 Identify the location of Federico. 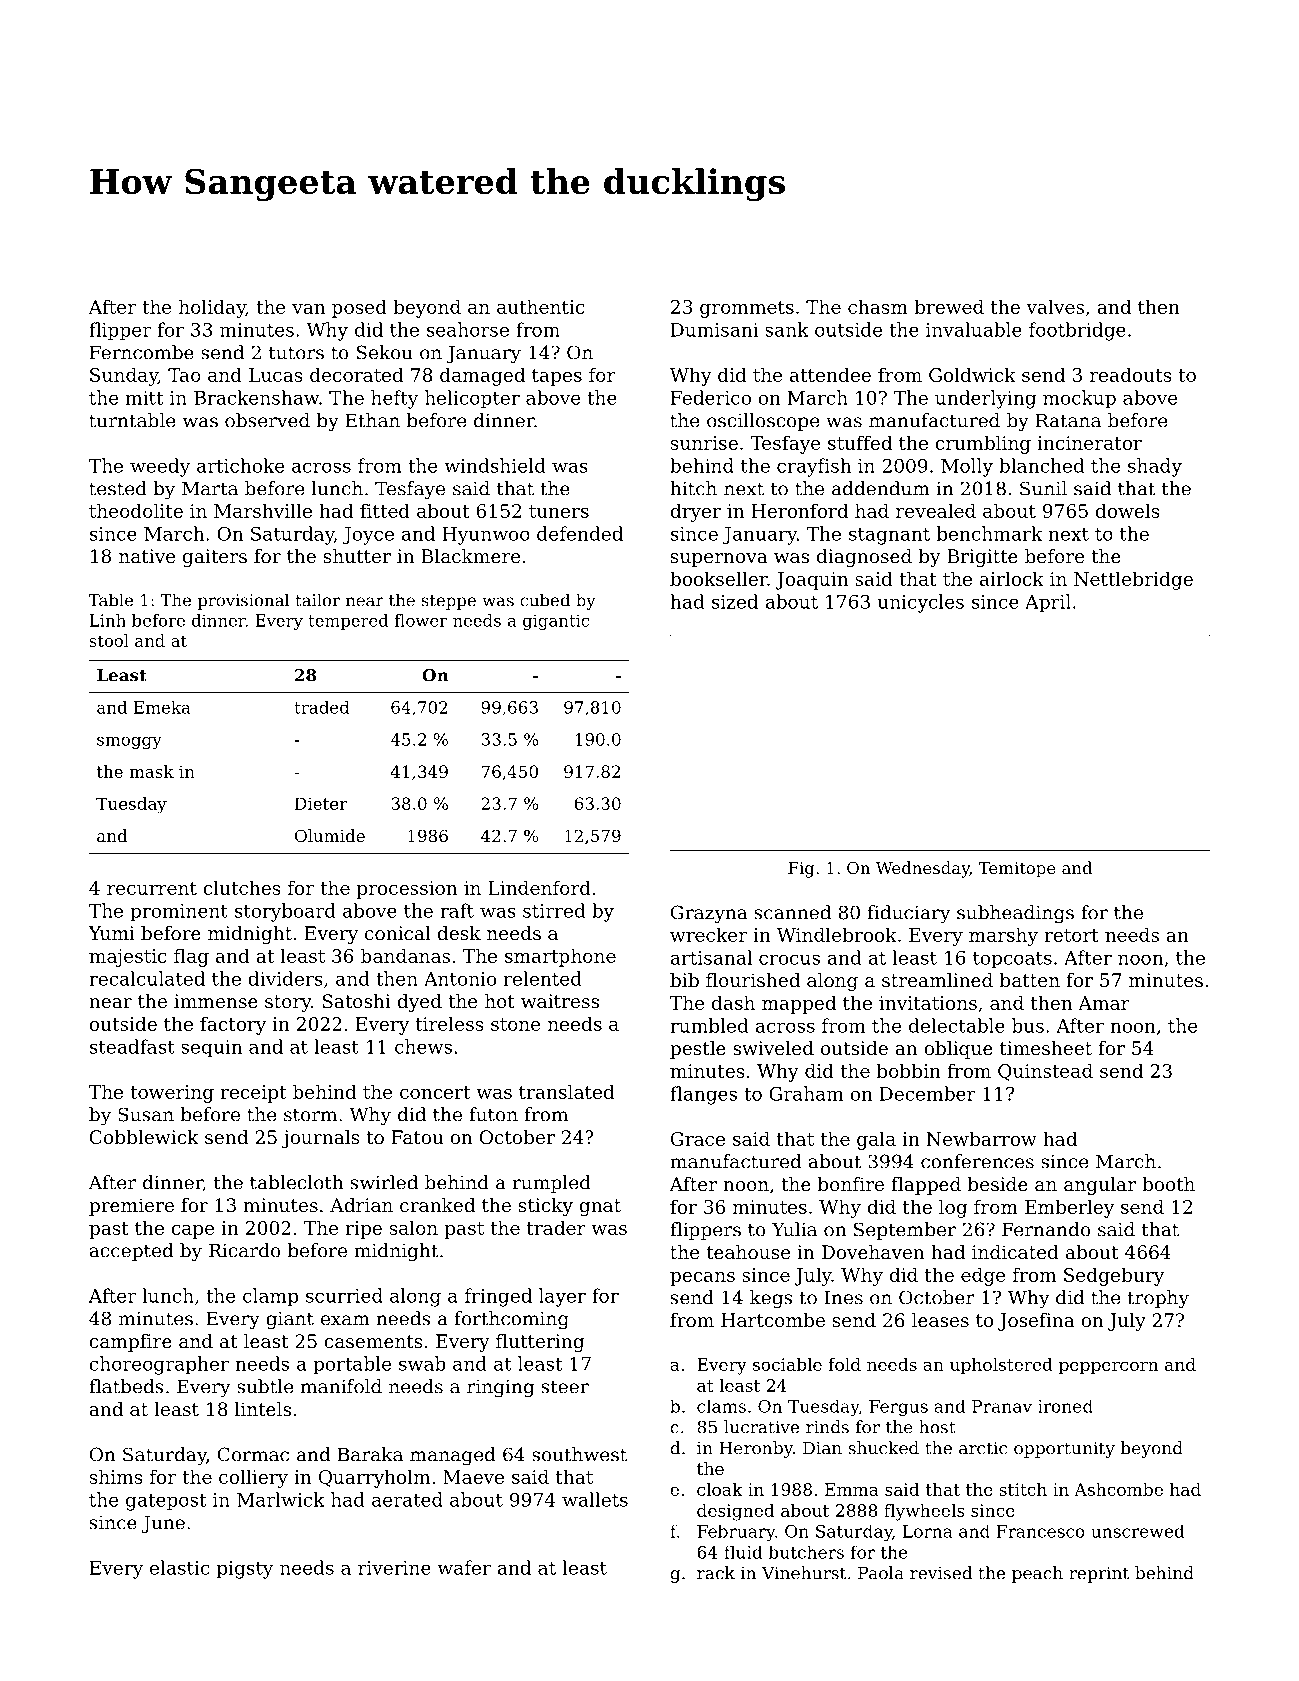
(711, 397).
